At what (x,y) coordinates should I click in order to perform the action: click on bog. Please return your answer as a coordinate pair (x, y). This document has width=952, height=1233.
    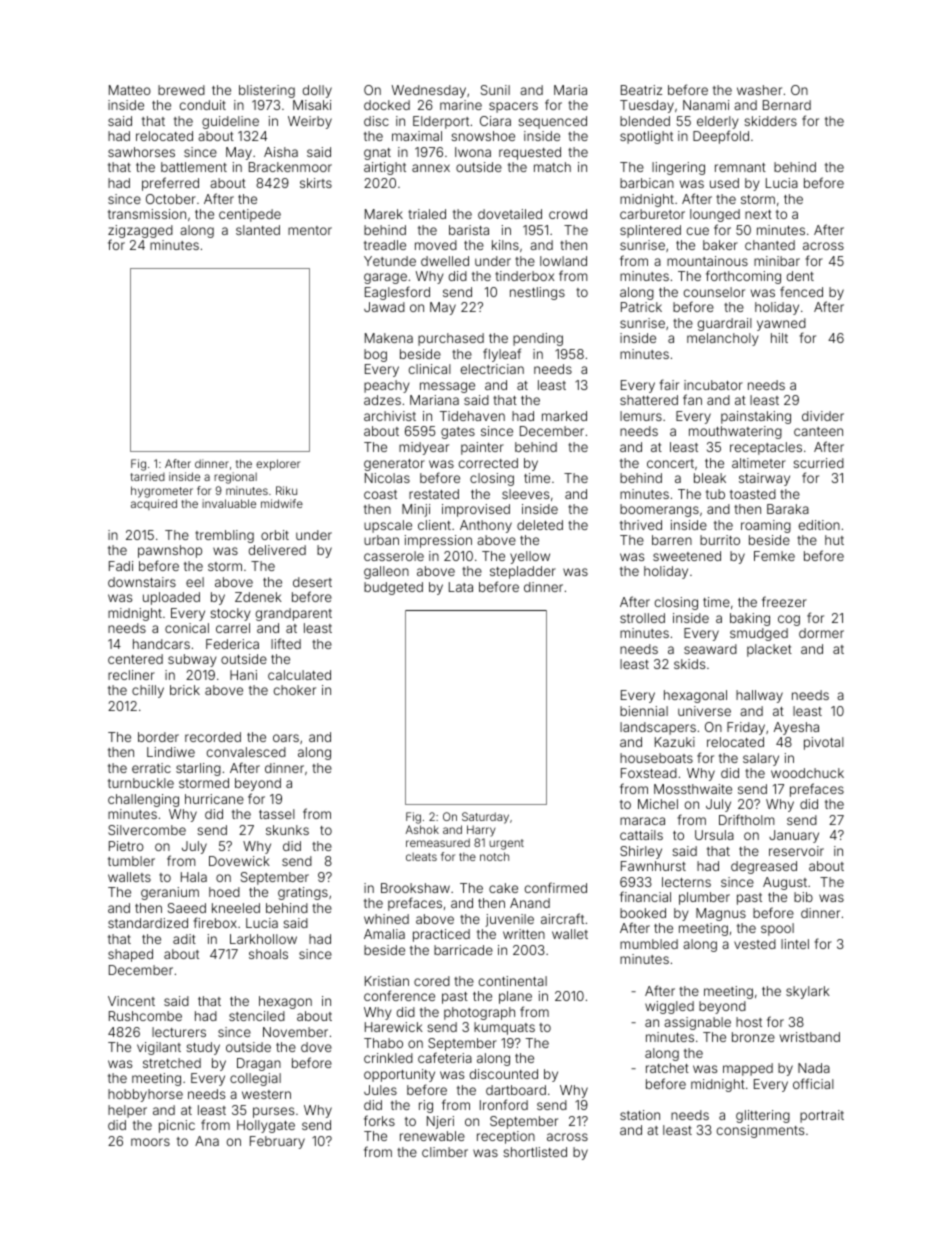
    Looking at the image, I should click on (375, 355).
